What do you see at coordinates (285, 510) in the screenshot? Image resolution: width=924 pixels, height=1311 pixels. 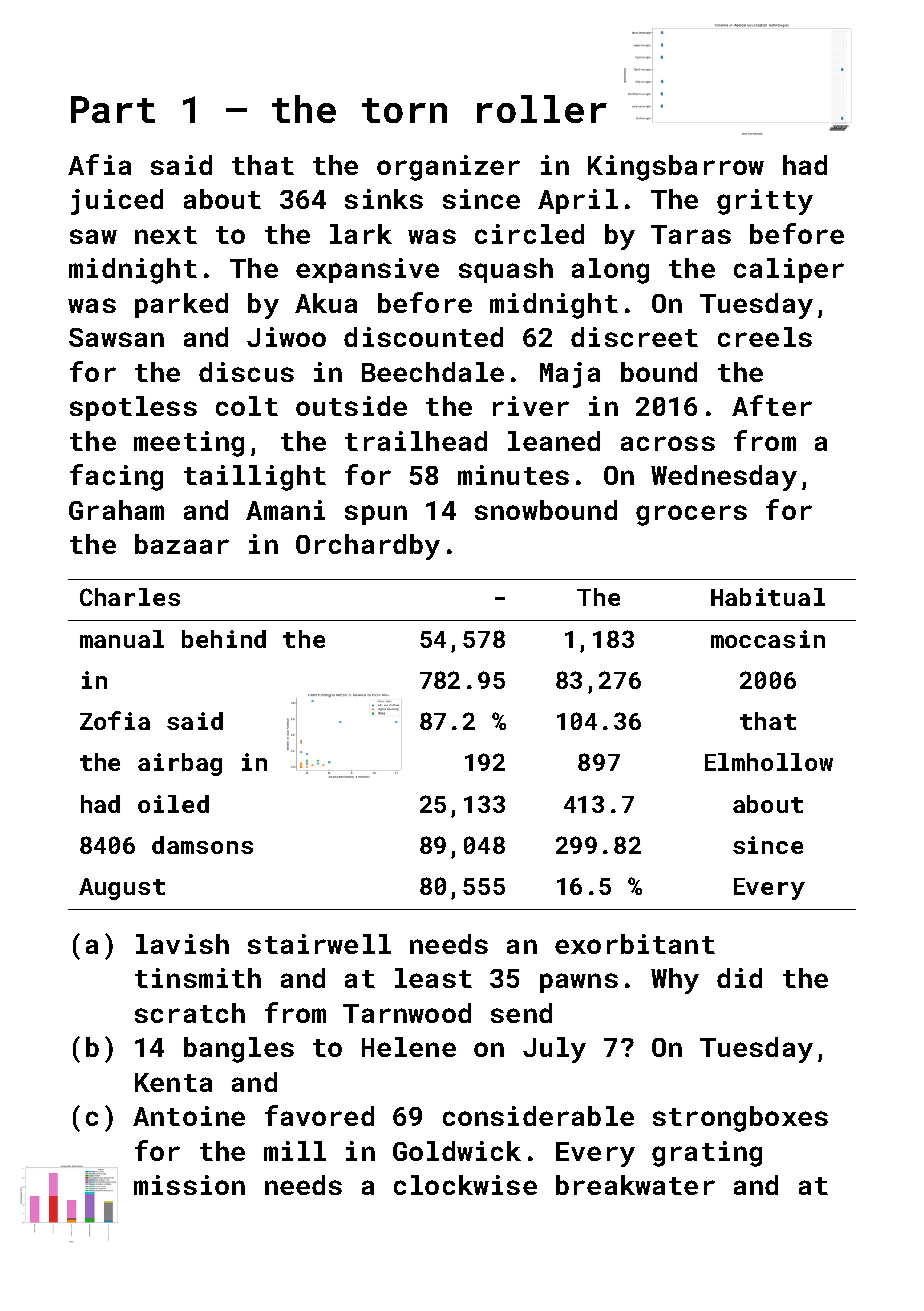 I see `Amani` at bounding box center [285, 510].
